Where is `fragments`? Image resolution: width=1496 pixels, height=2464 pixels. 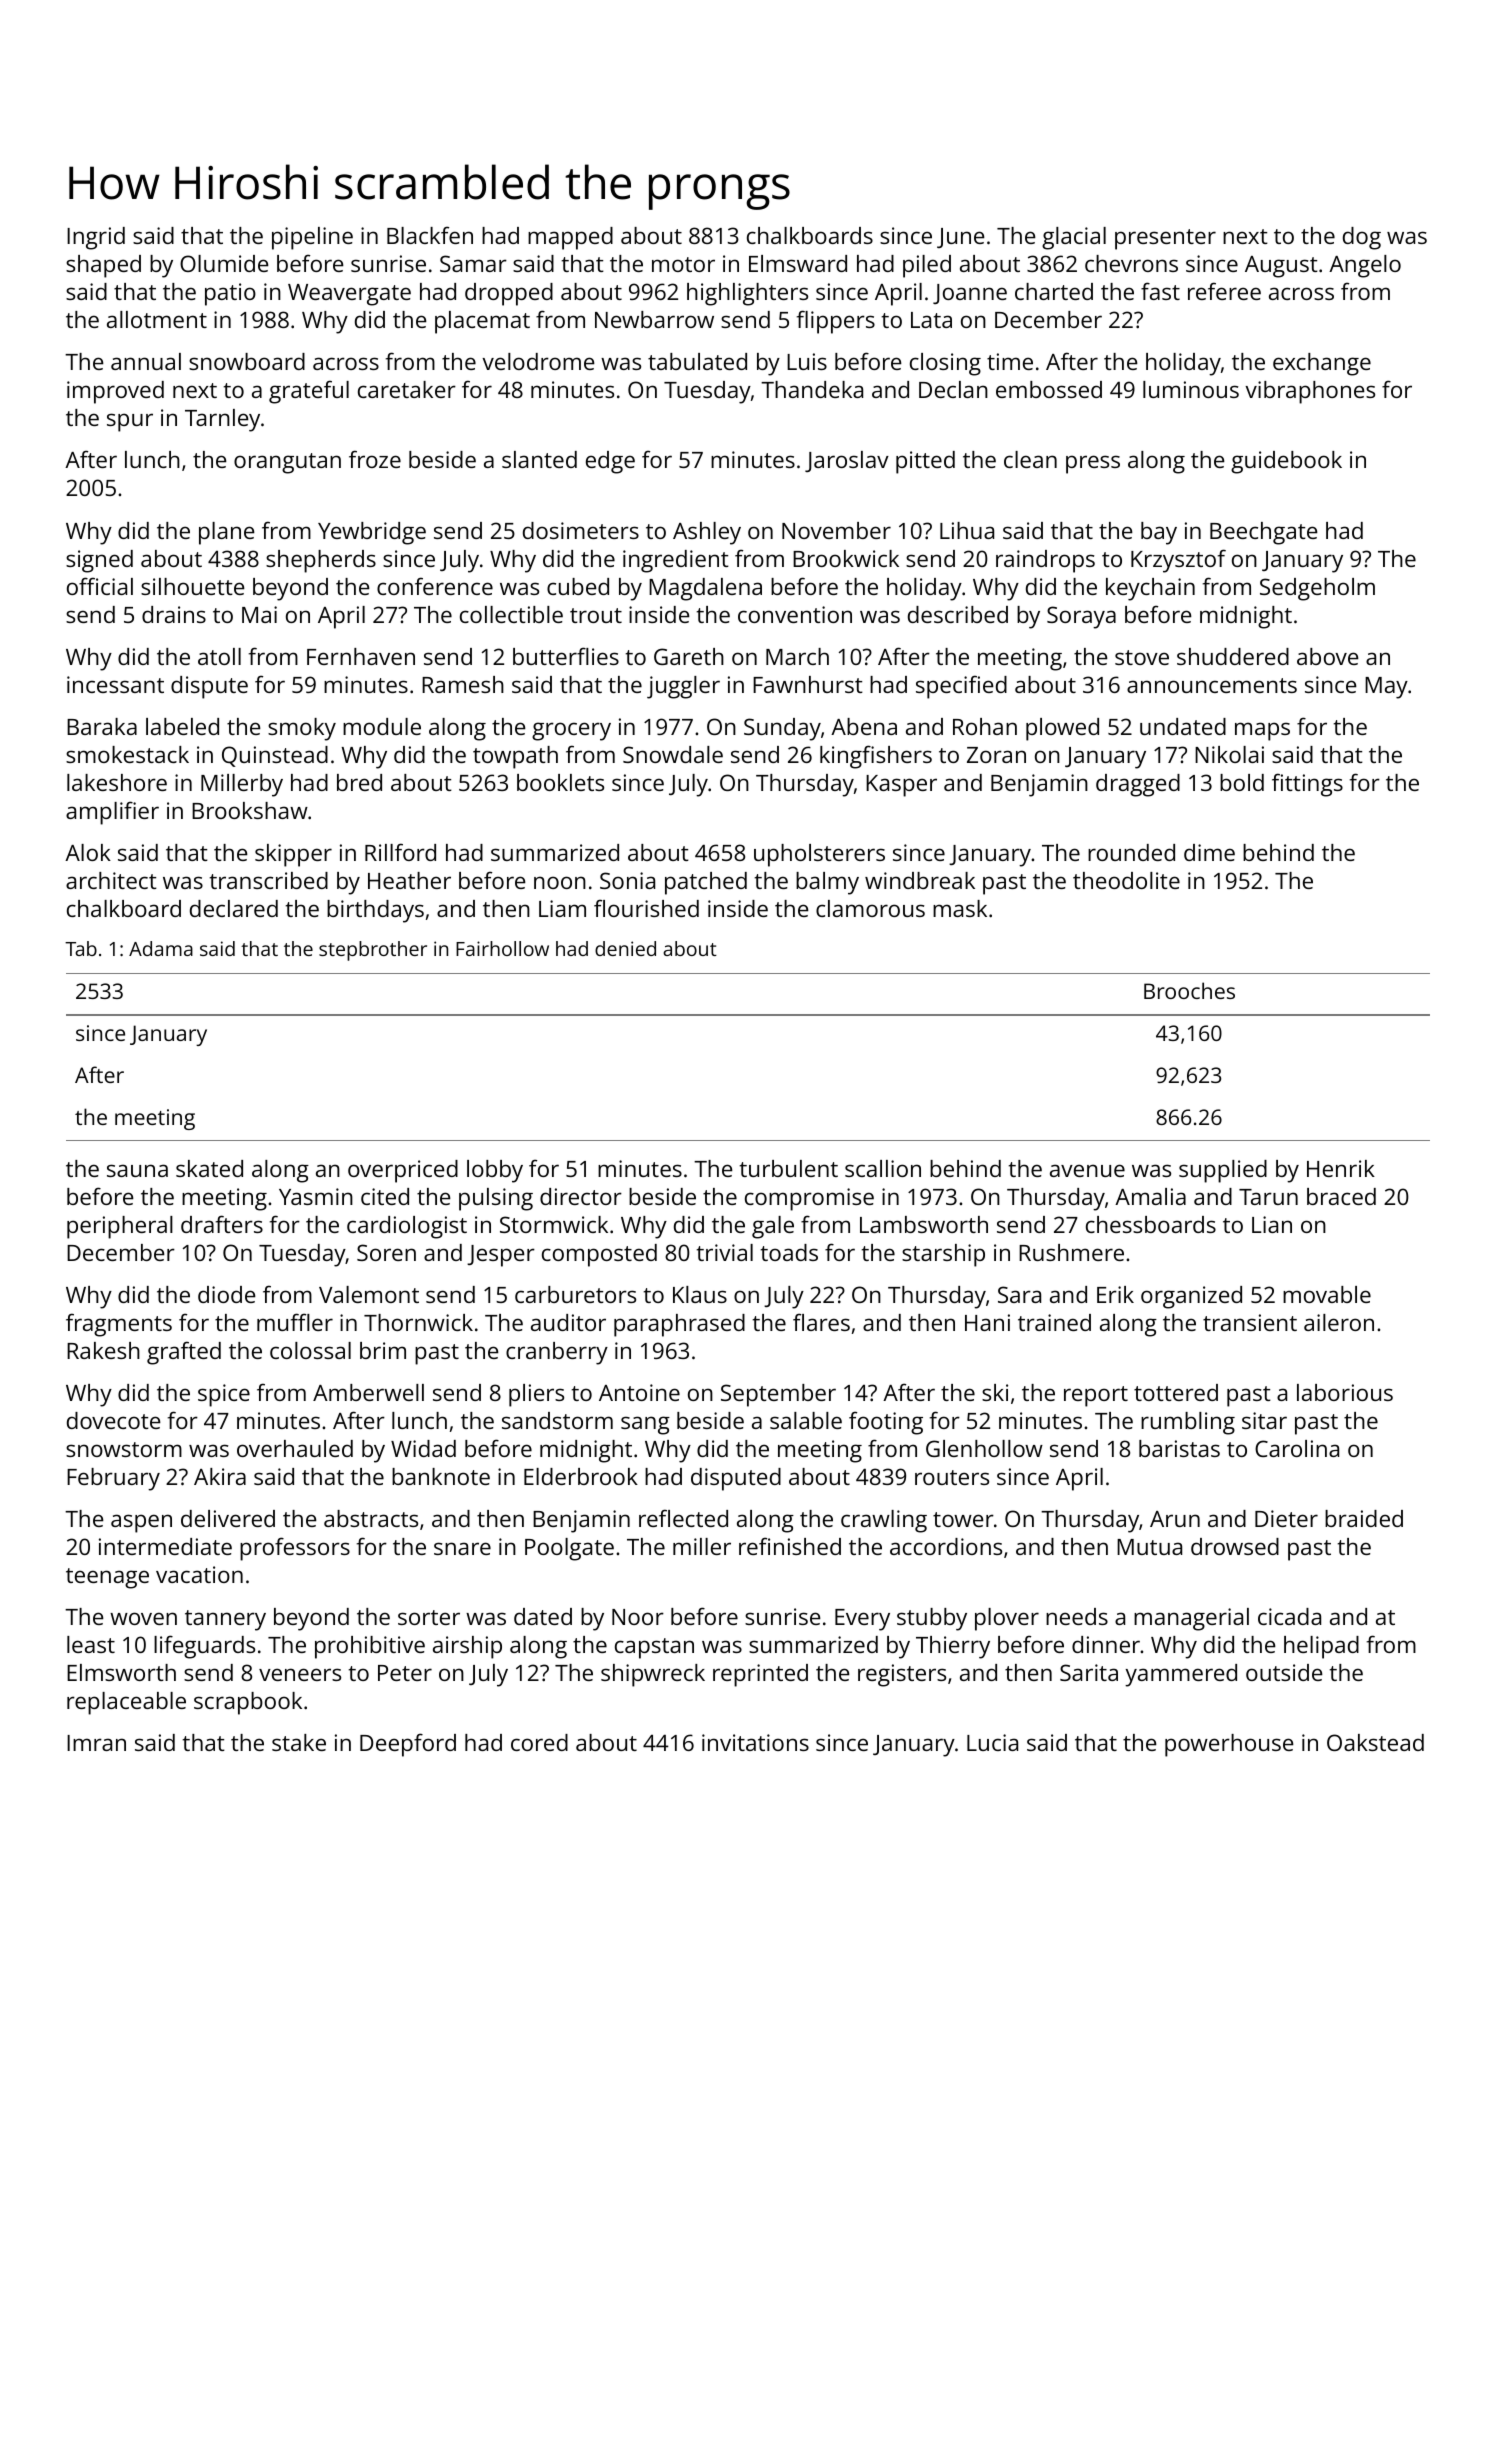 fragments is located at coordinates (119, 1325).
